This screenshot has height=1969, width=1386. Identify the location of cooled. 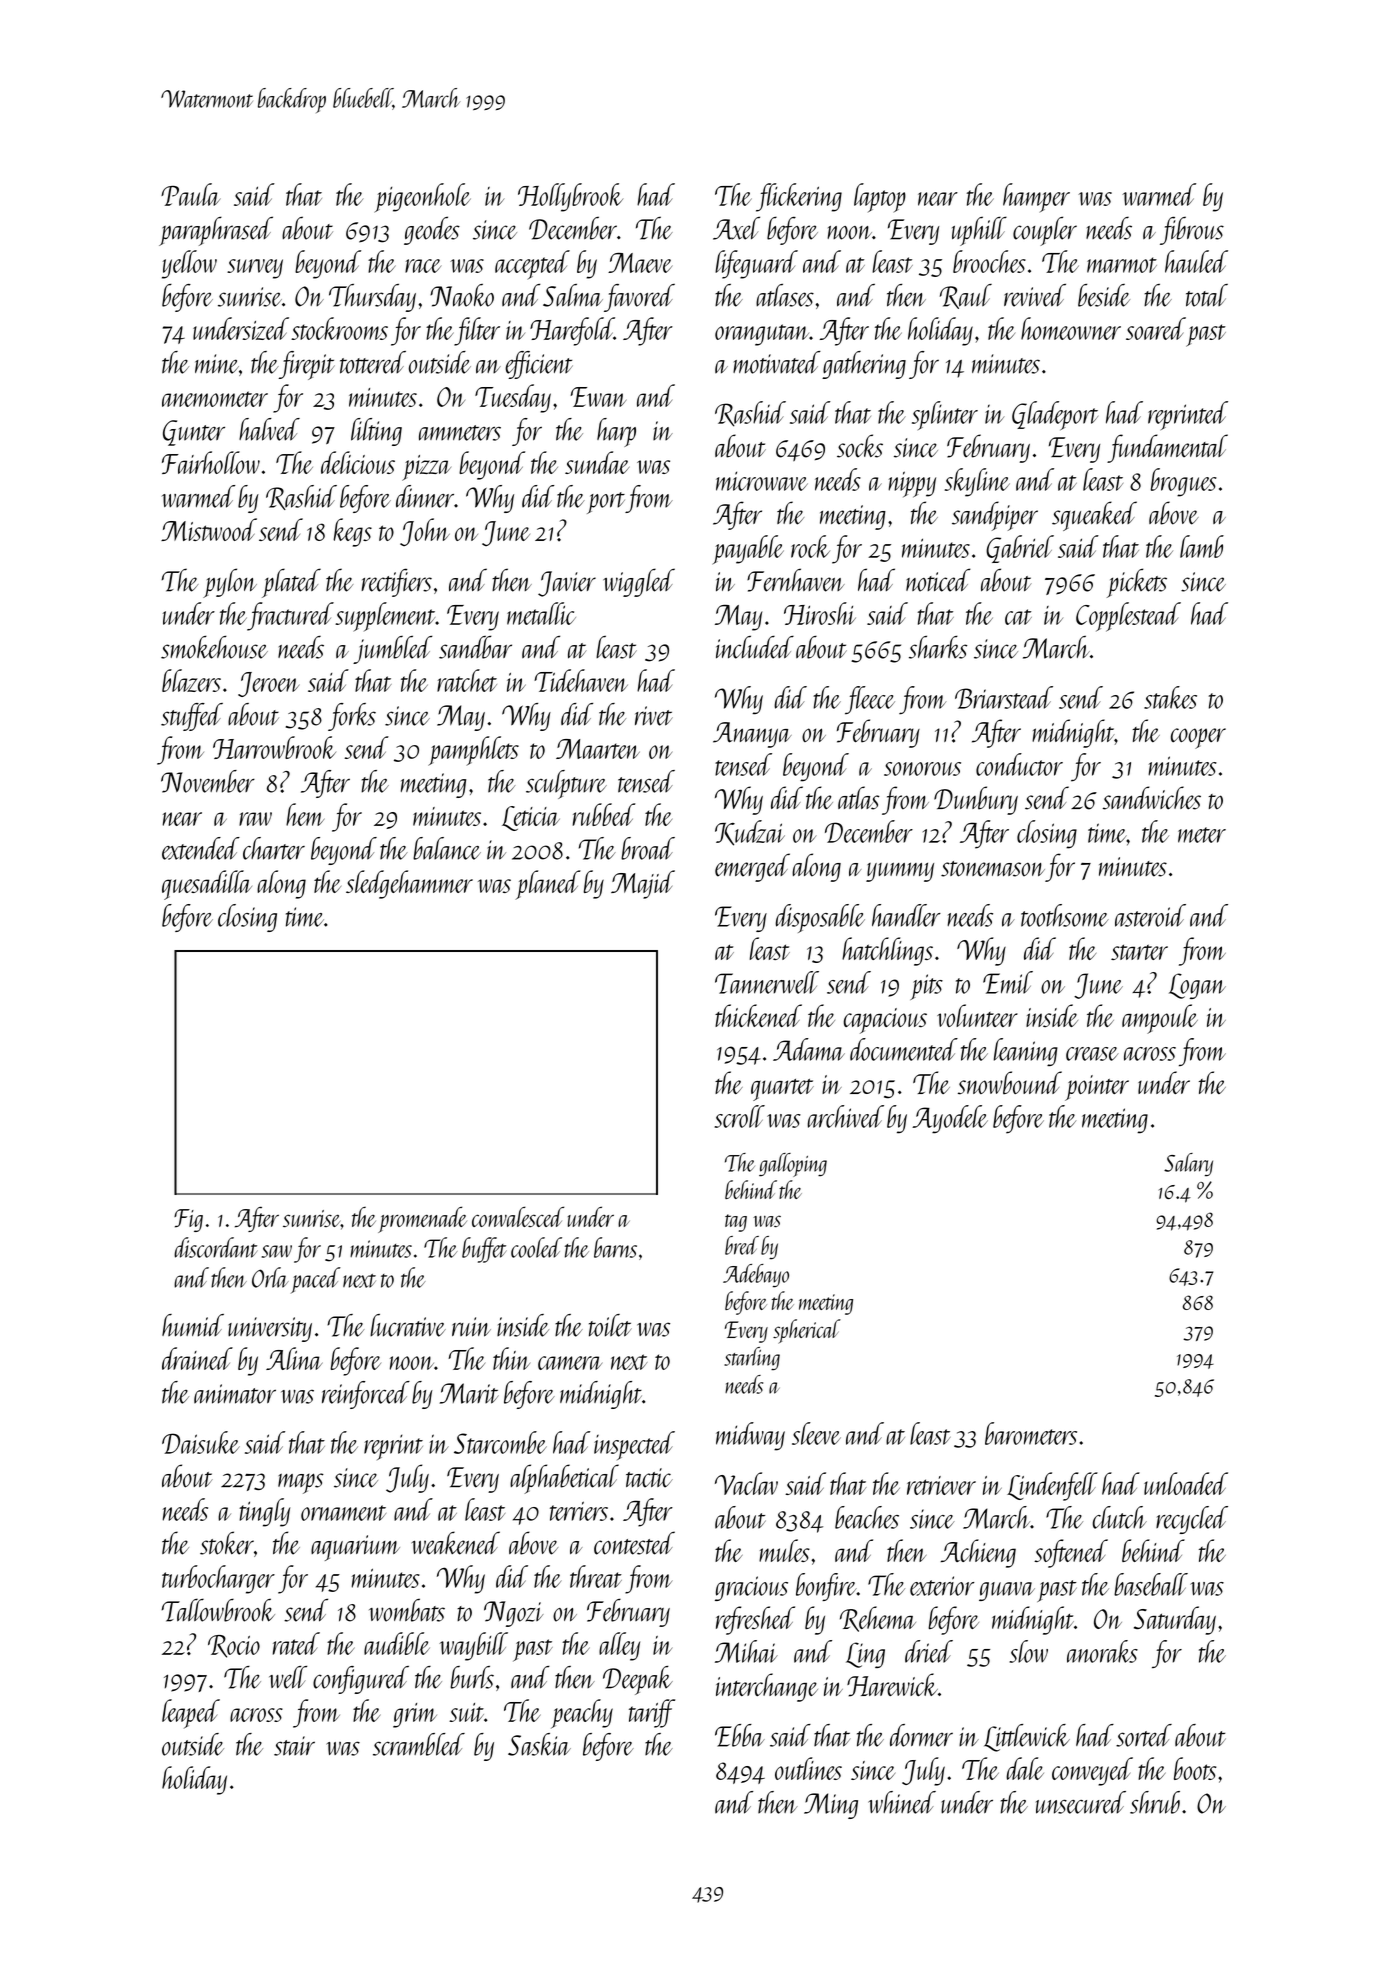
(536, 1247).
